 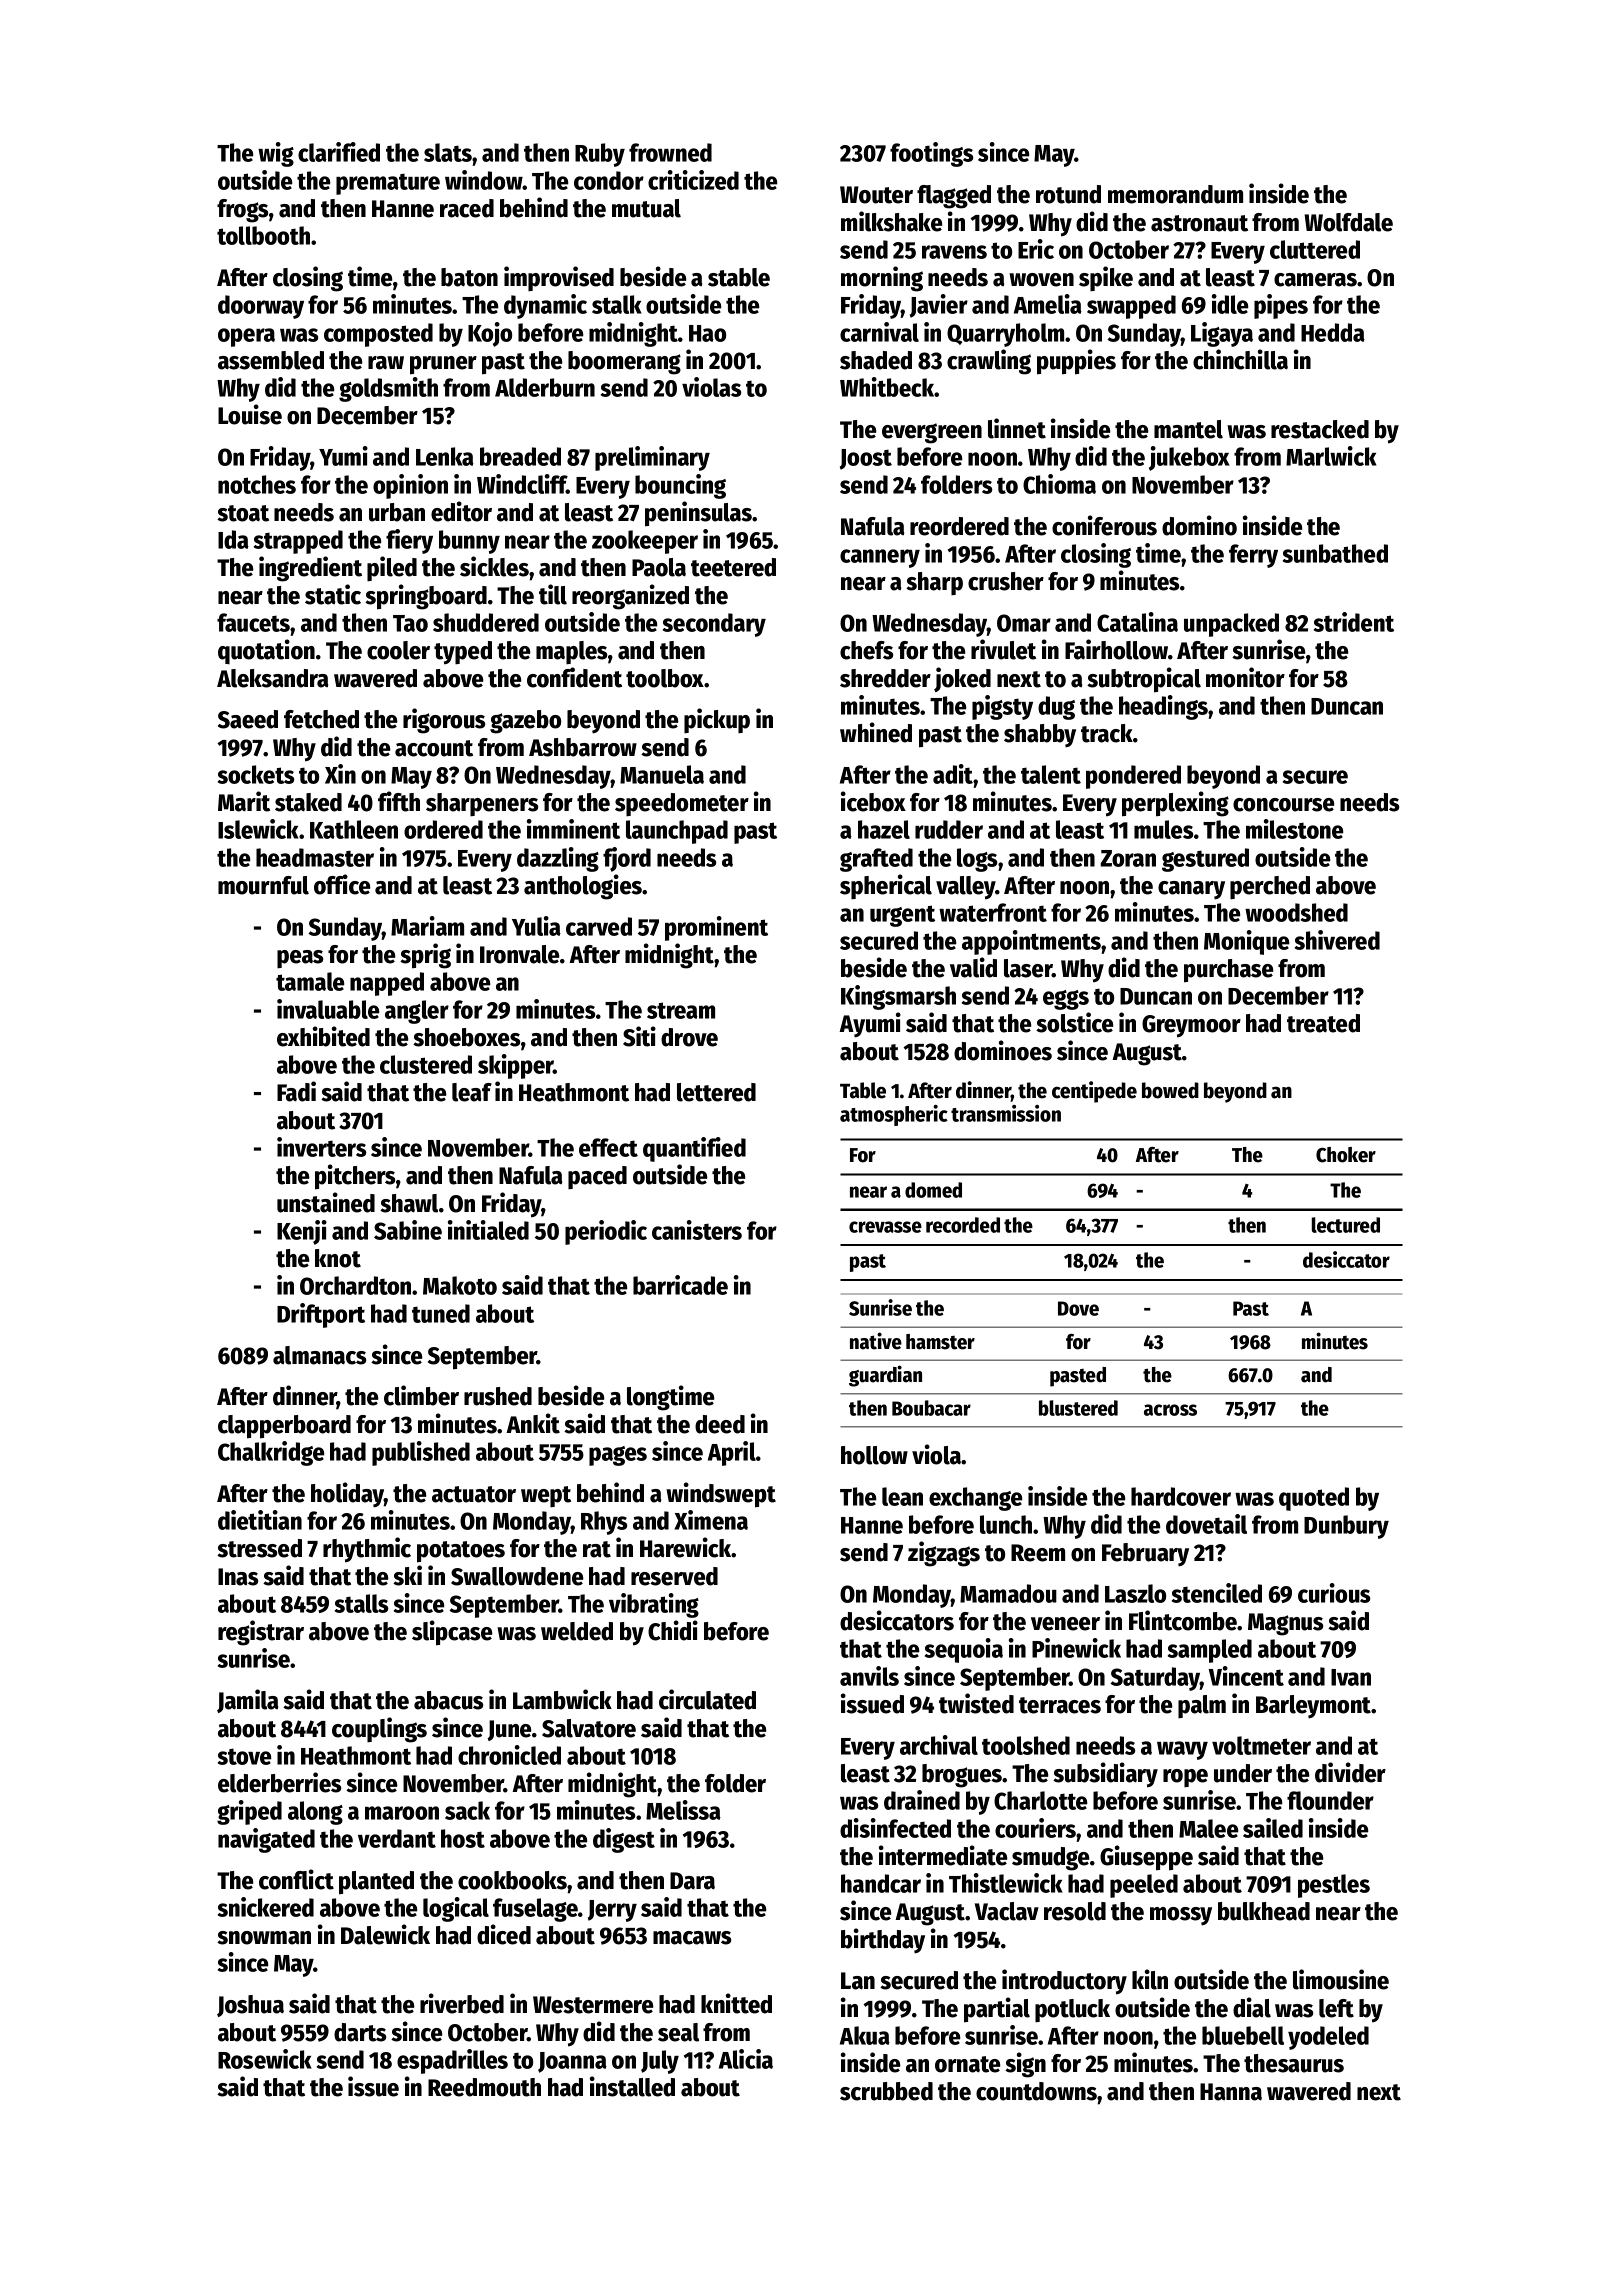 What do you see at coordinates (866, 459) in the image?
I see `Joost` at bounding box center [866, 459].
